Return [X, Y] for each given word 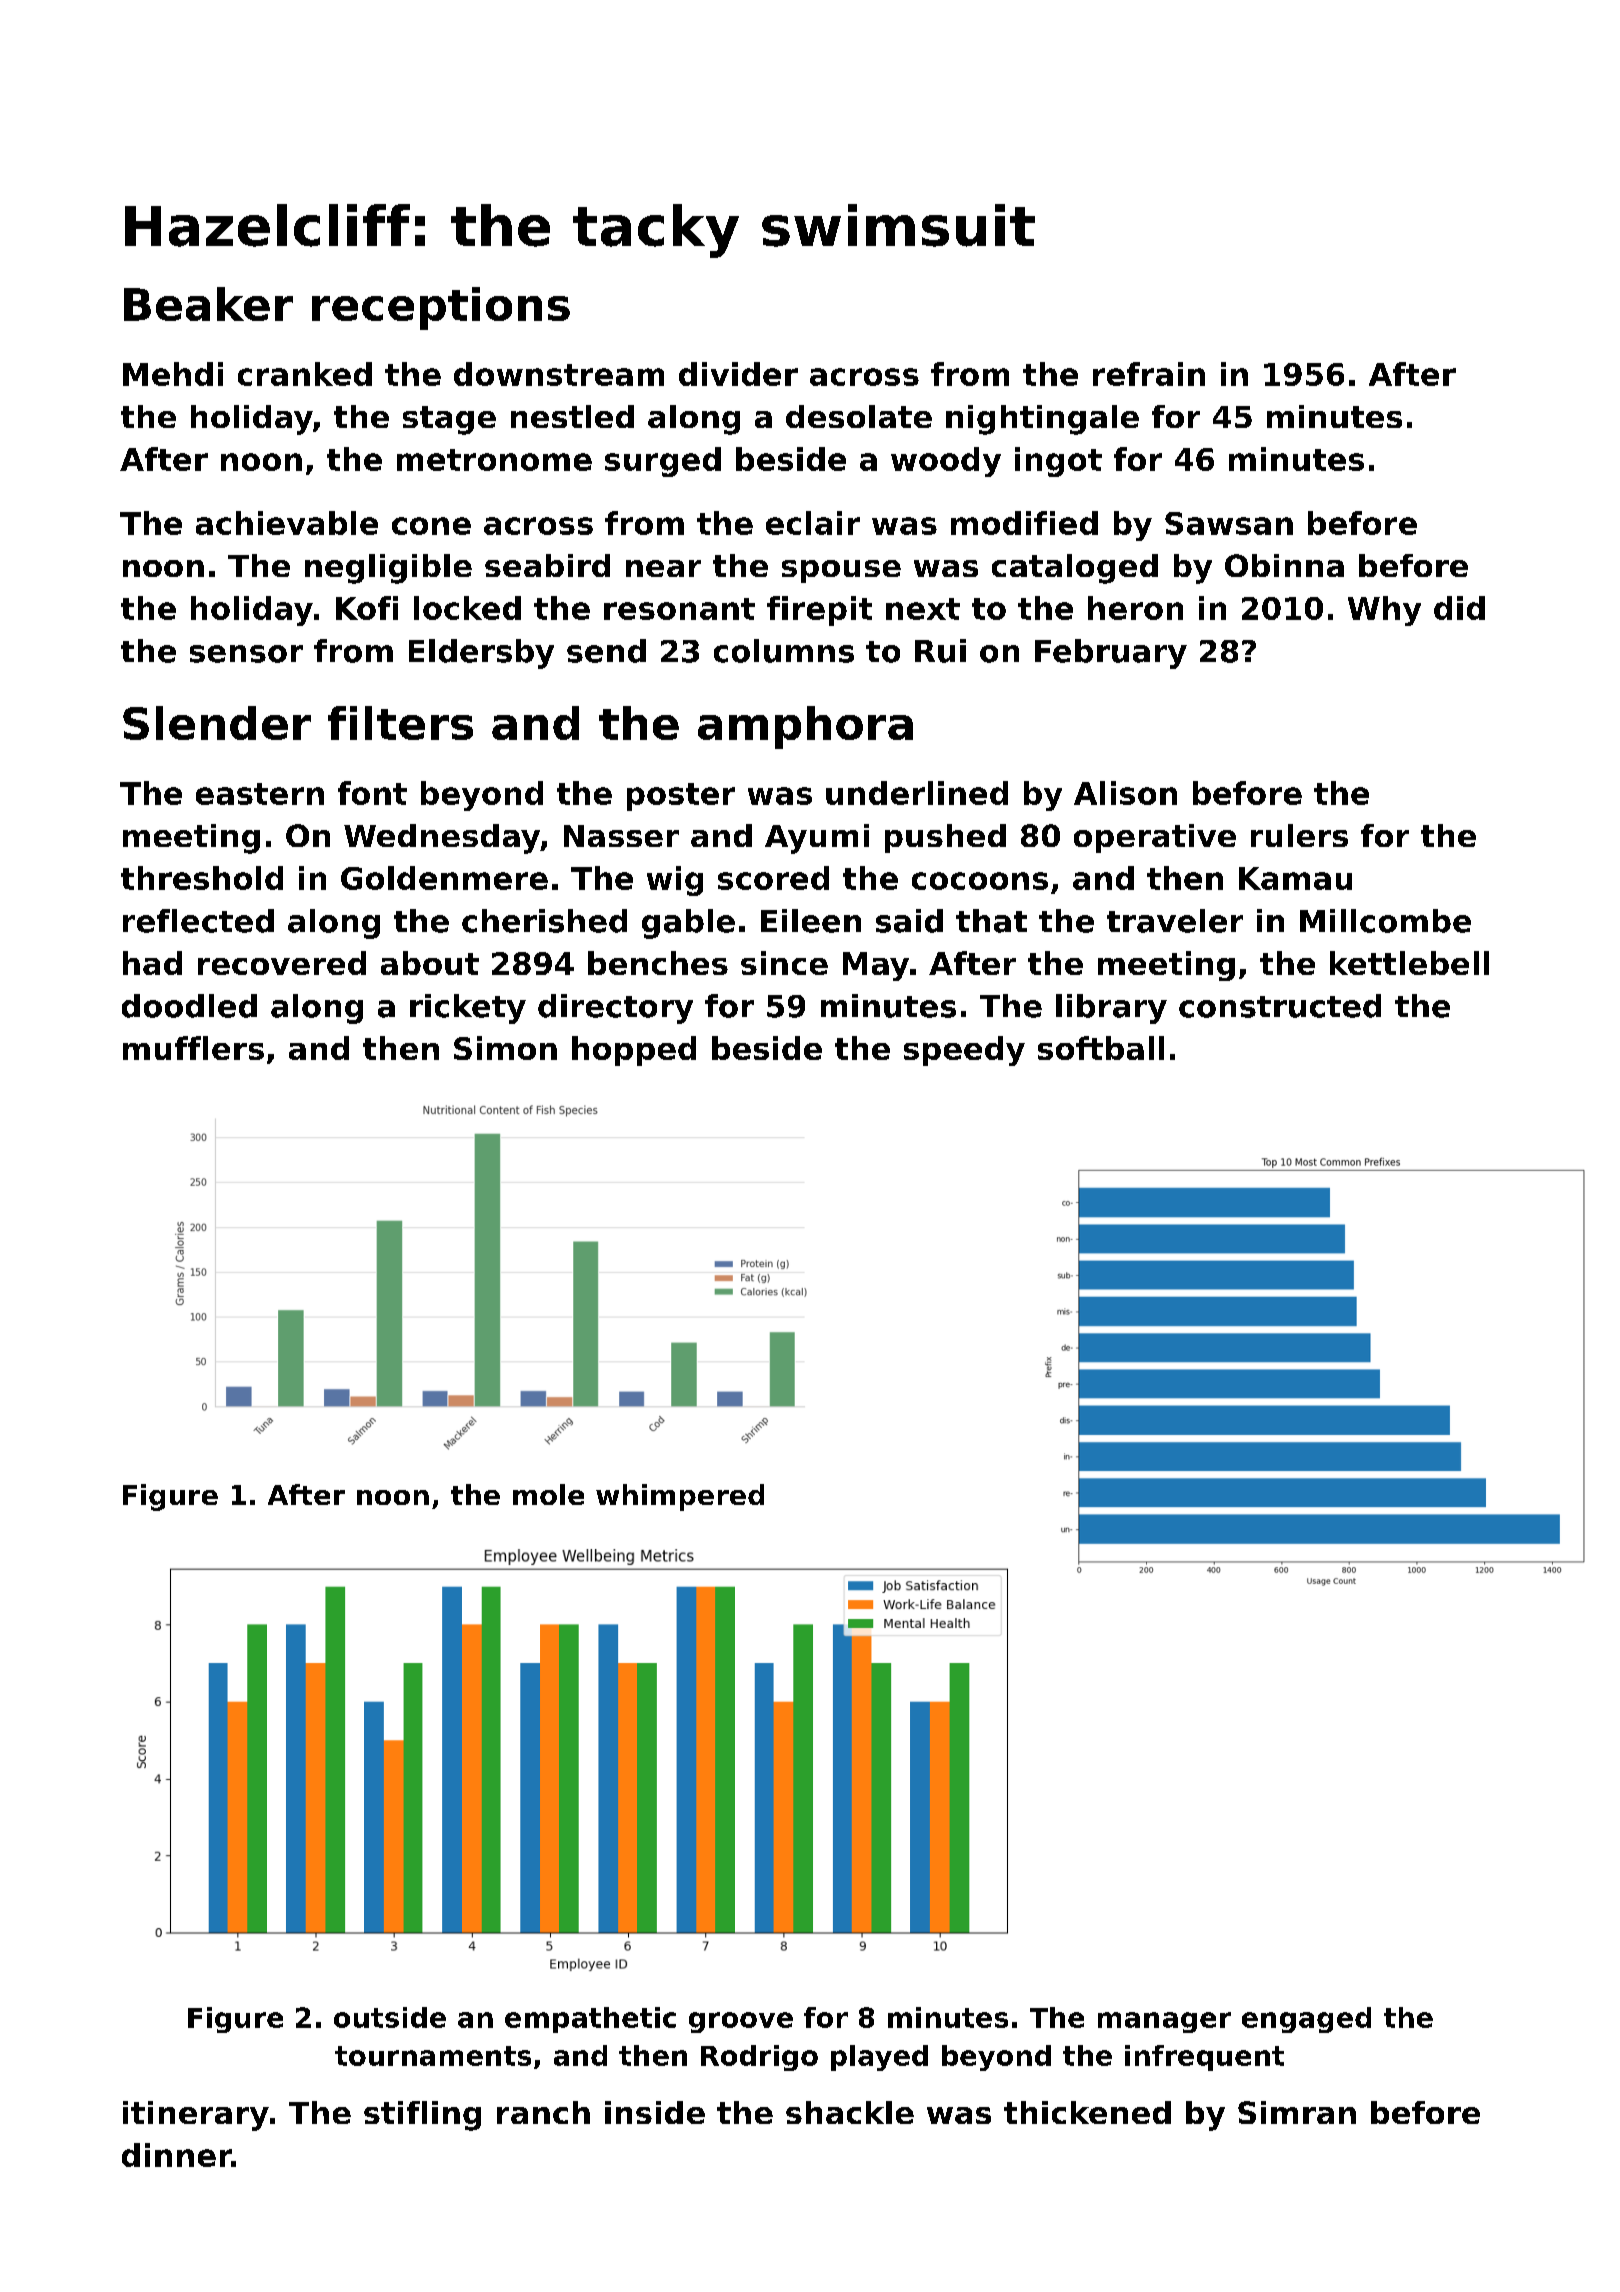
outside [390, 2017]
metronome [494, 460]
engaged [1306, 2020]
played [879, 2058]
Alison [1125, 793]
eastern [260, 794]
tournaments [433, 2056]
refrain [1149, 374]
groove [741, 2022]
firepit [819, 611]
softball [1101, 1048]
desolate [859, 416]
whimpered [680, 1497]
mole [548, 1494]
